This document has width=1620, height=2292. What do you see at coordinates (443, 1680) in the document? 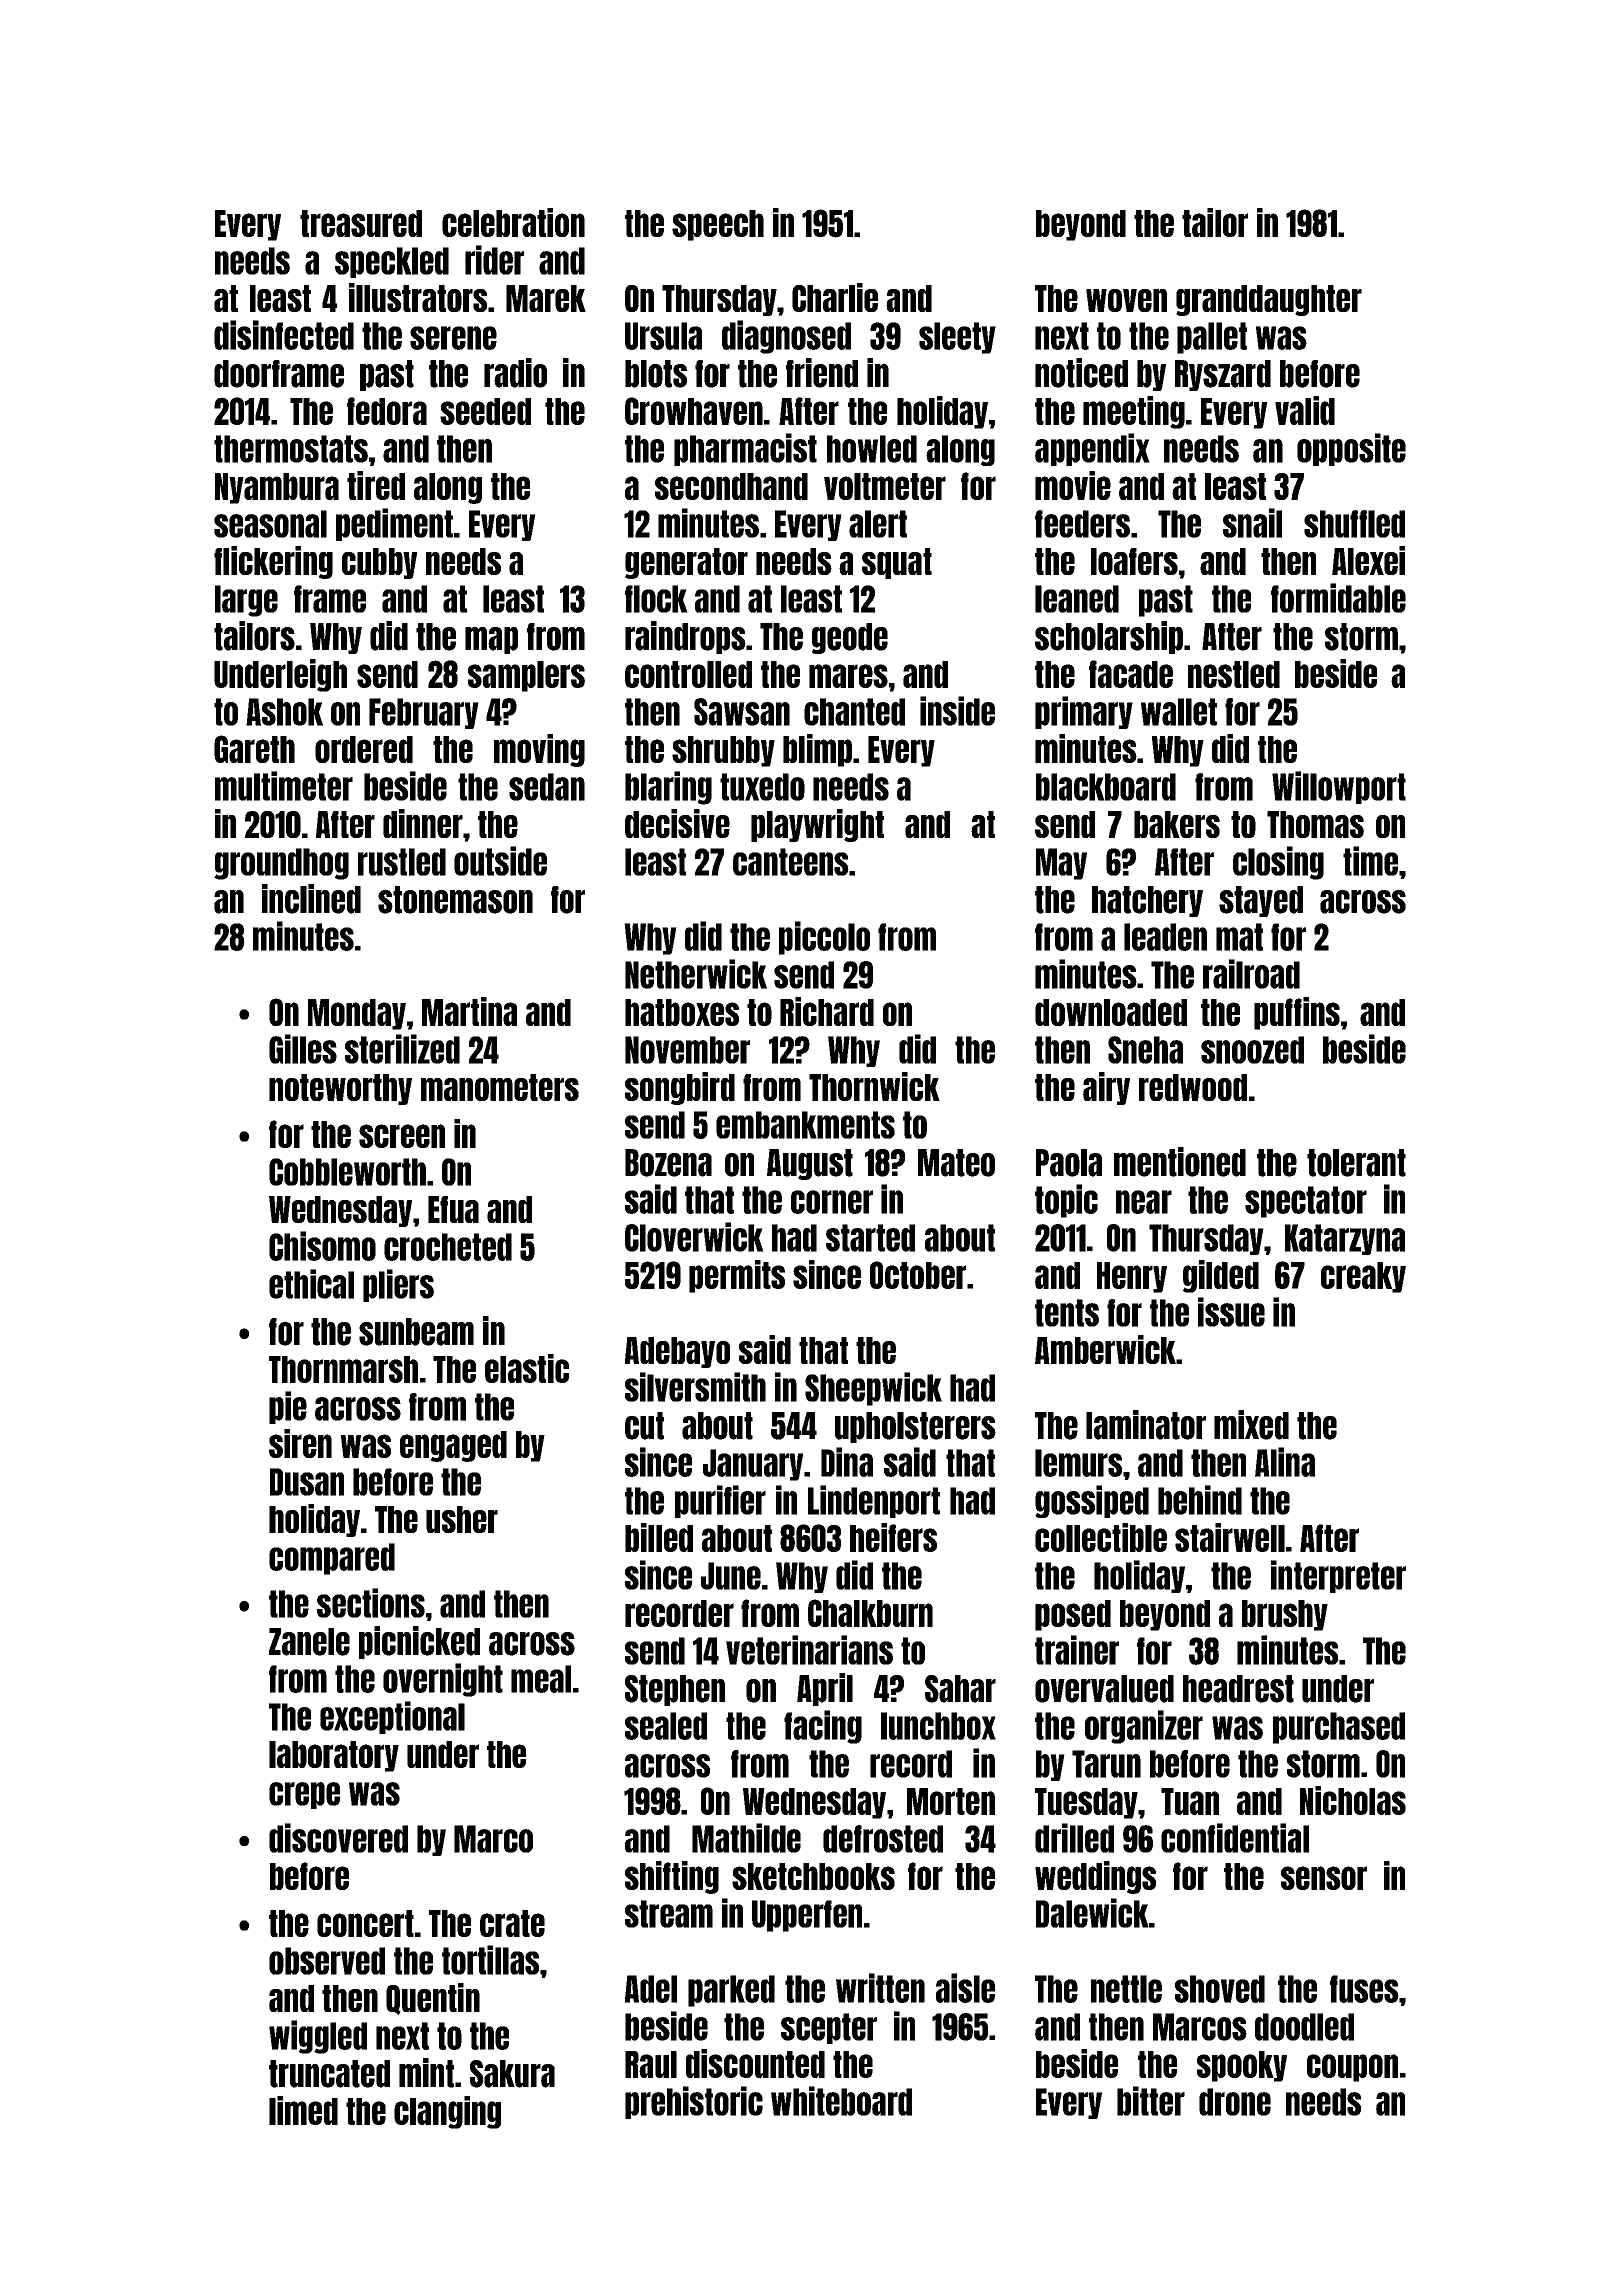
I see `overnight` at bounding box center [443, 1680].
